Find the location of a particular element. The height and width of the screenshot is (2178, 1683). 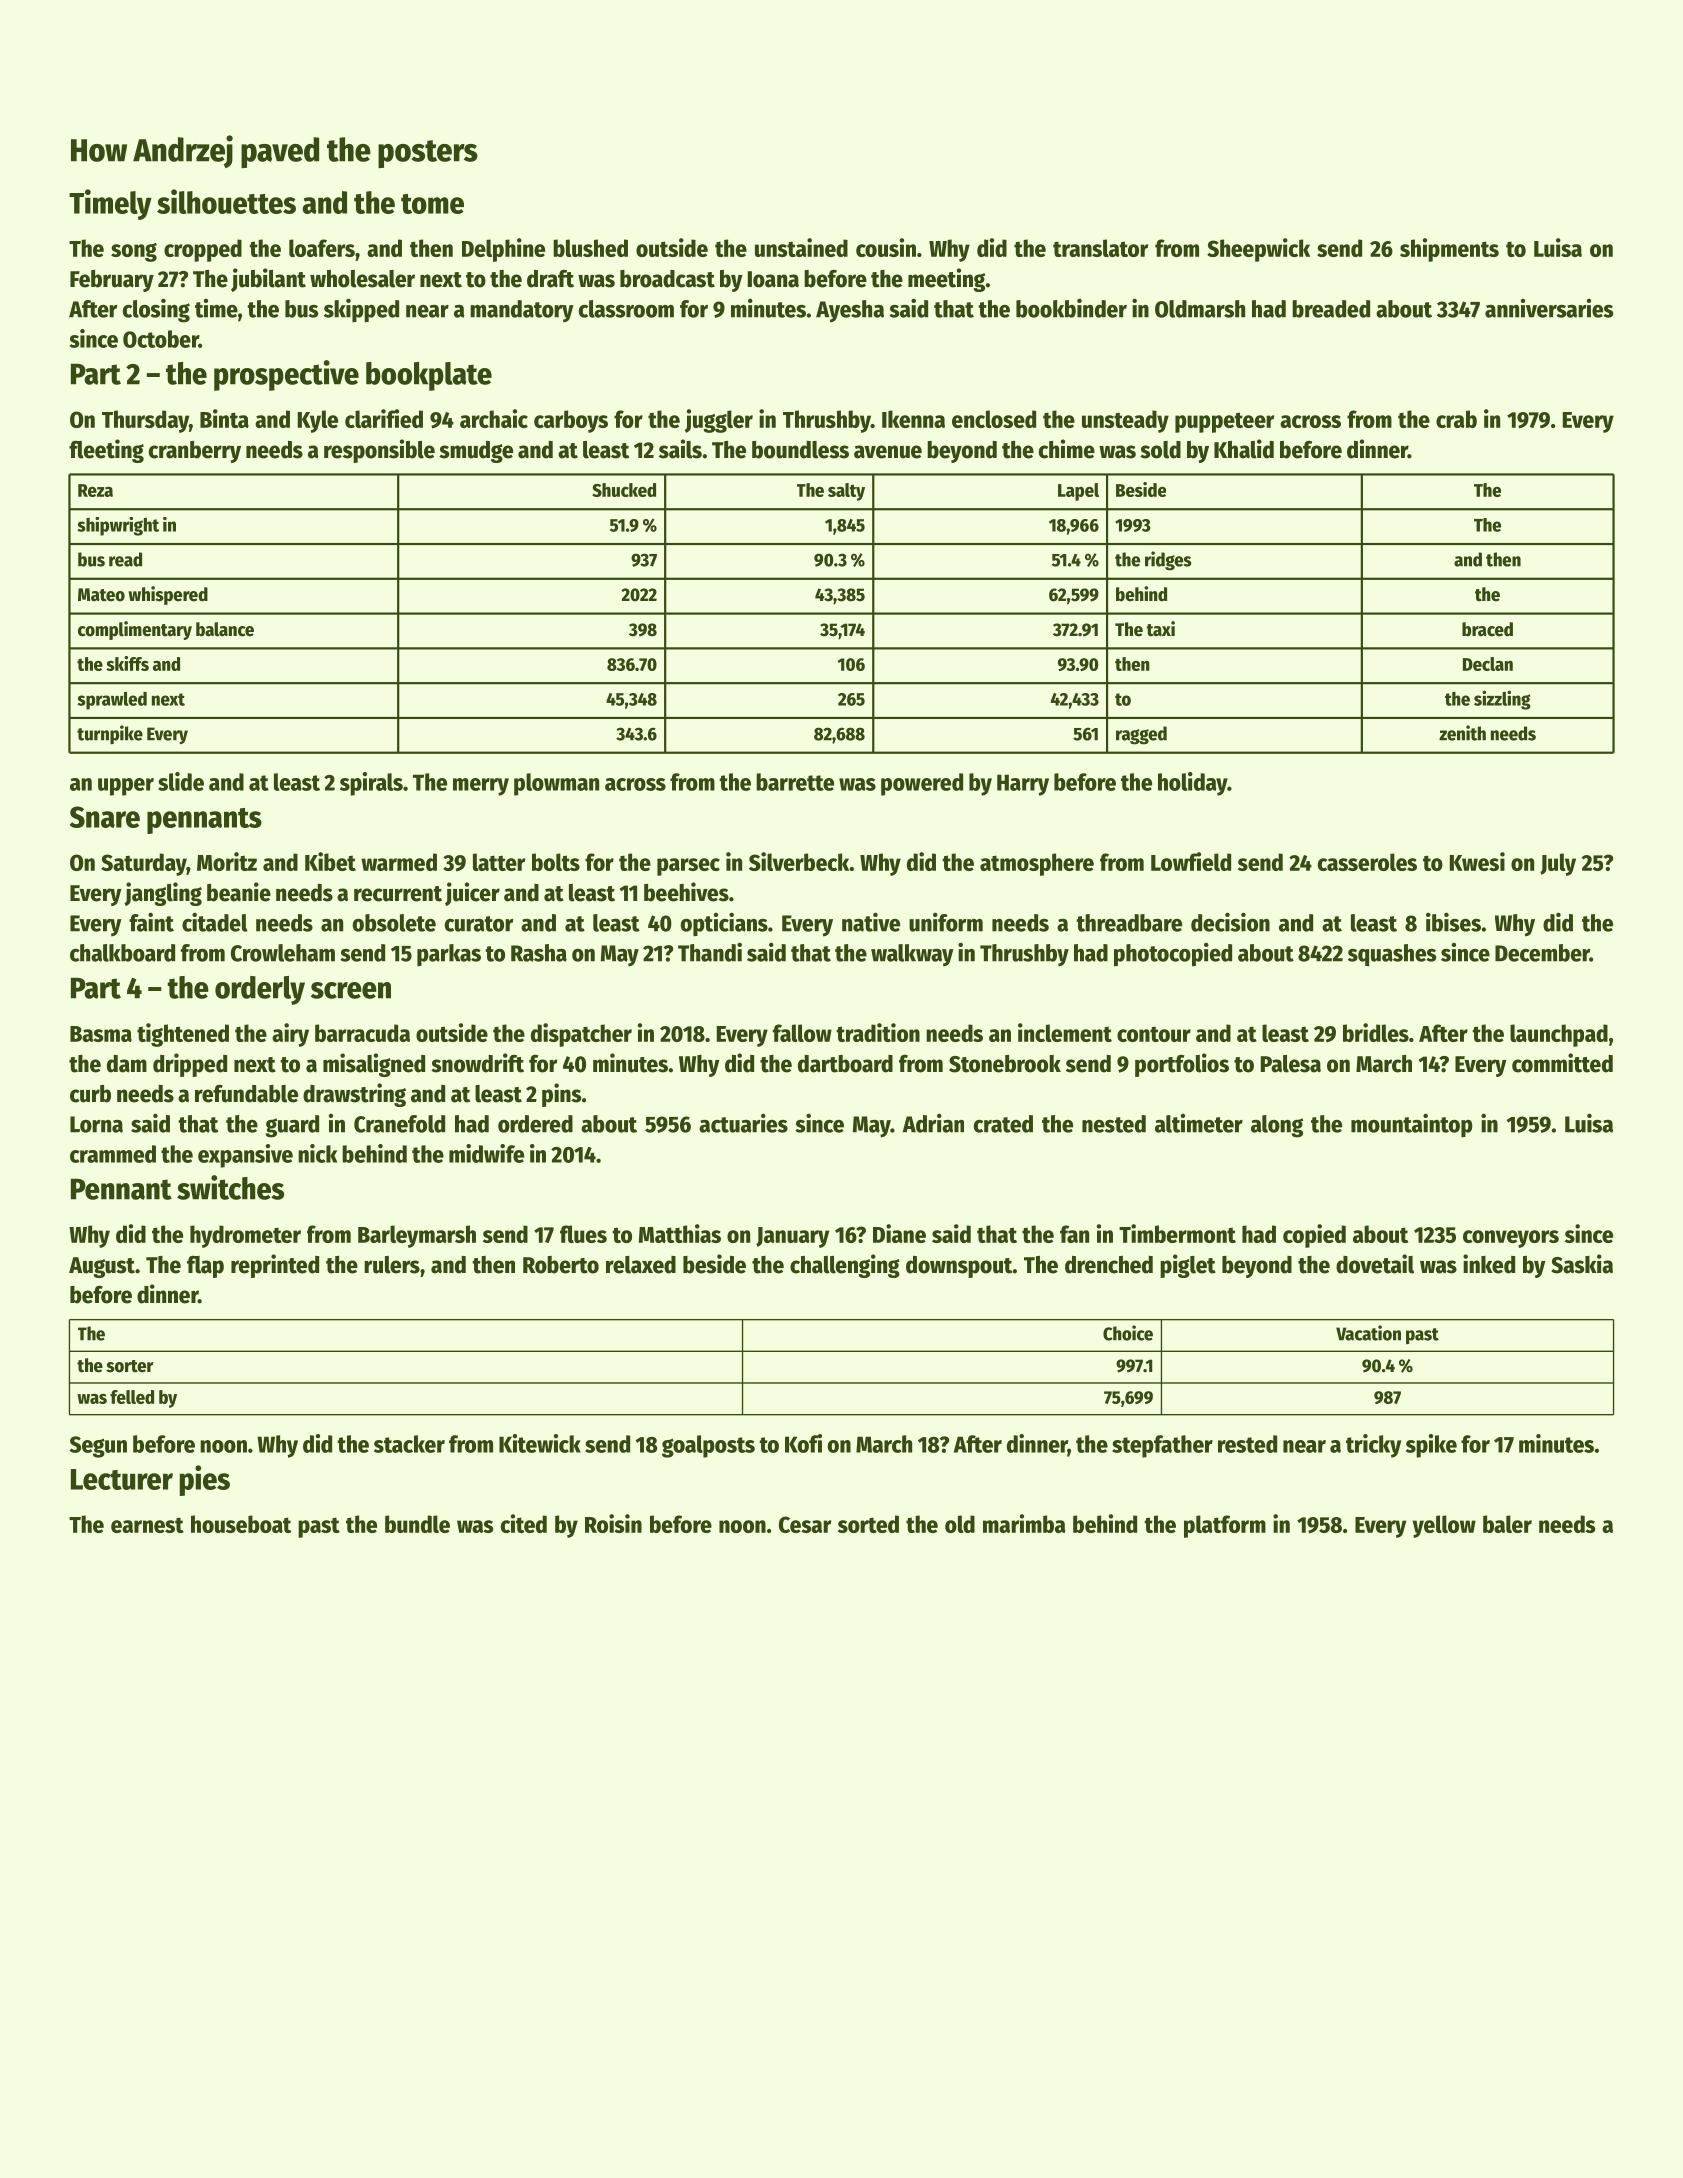

obsolete is located at coordinates (394, 923).
